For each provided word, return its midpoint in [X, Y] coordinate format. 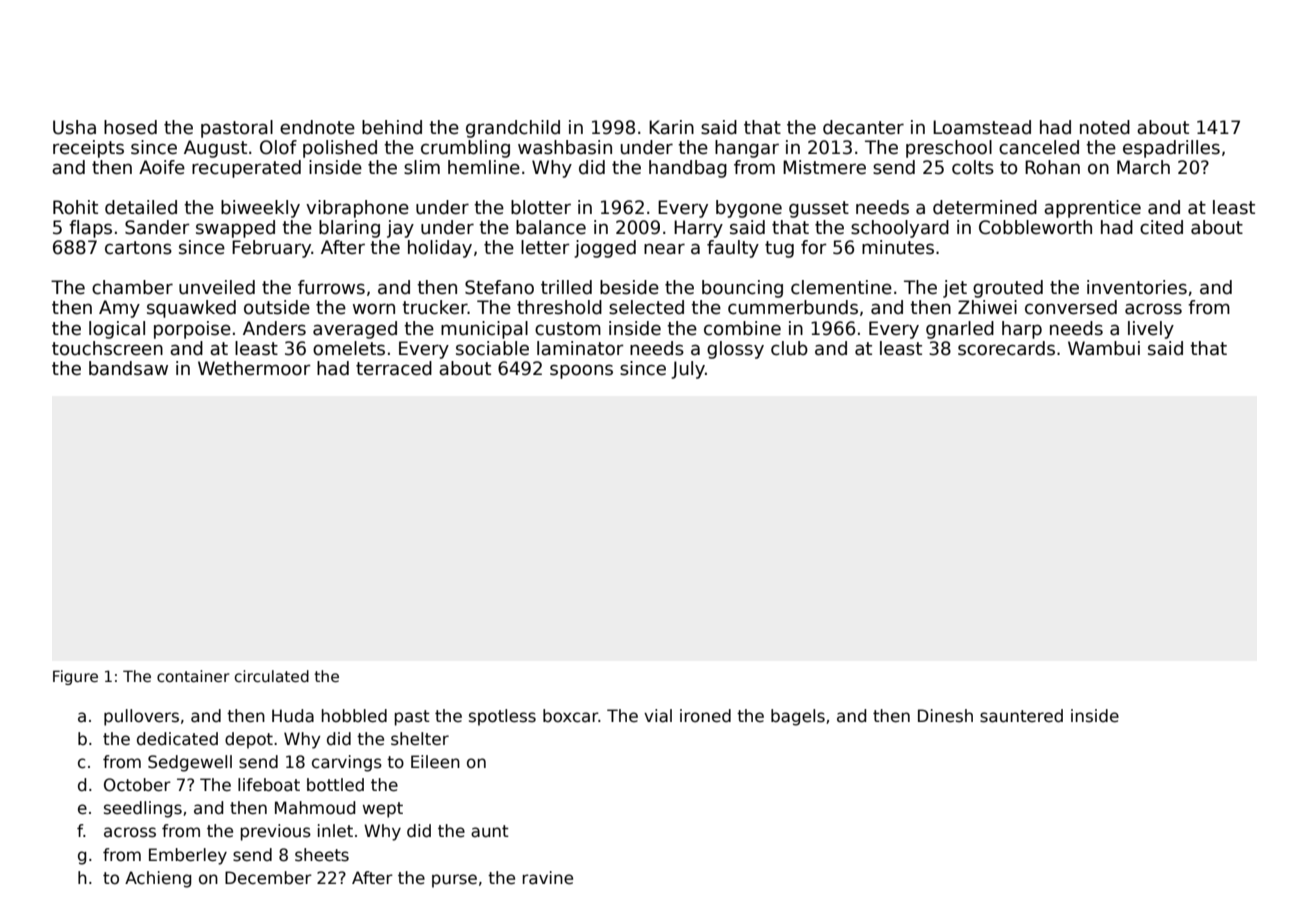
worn [374, 309]
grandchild [513, 129]
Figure [75, 677]
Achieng [158, 879]
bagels [798, 717]
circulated [272, 676]
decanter [863, 127]
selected [646, 307]
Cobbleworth [1035, 227]
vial [658, 716]
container [193, 676]
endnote [317, 127]
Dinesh [945, 716]
